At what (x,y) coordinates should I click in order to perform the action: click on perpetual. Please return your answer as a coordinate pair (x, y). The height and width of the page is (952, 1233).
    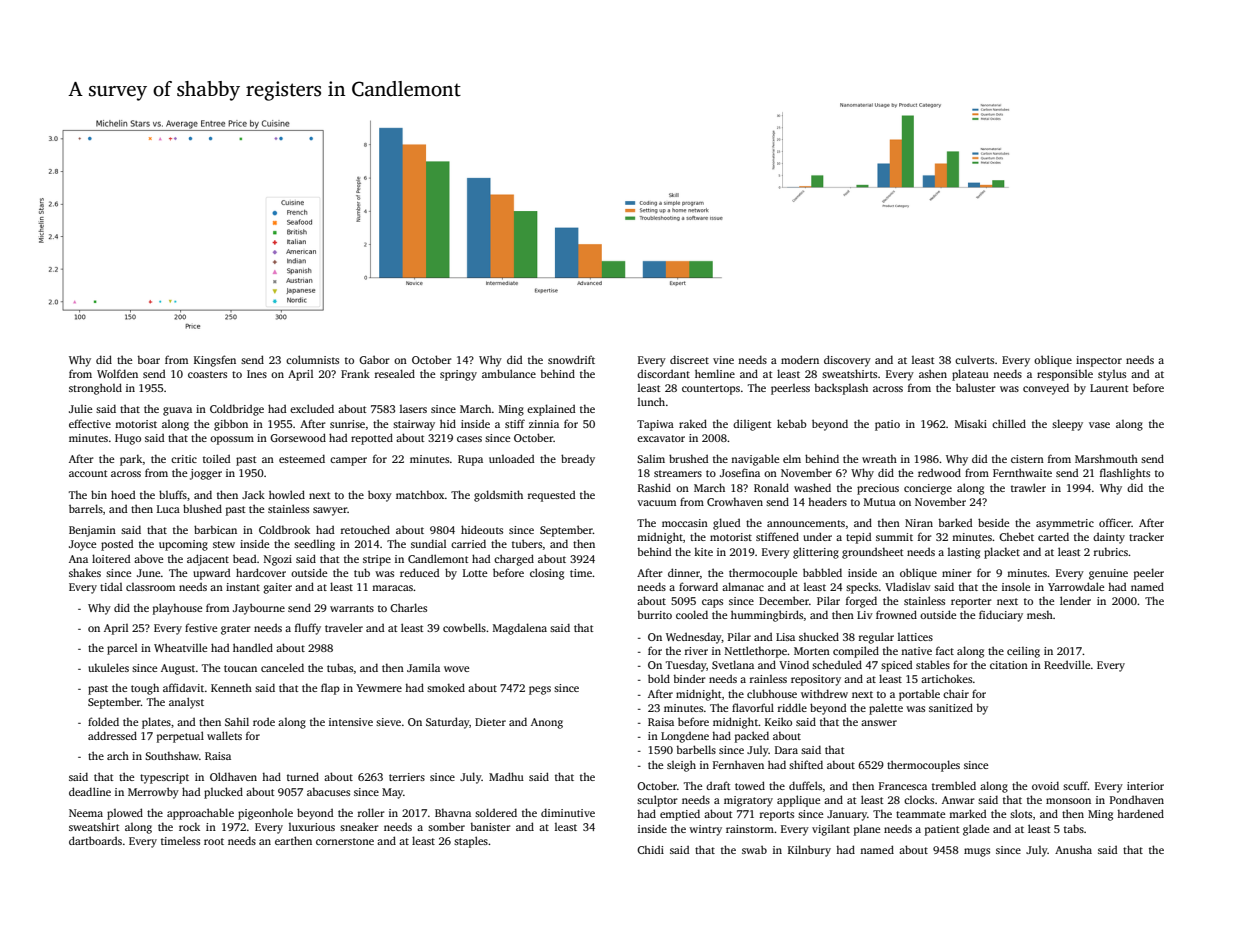
    Looking at the image, I should click on (180, 737).
